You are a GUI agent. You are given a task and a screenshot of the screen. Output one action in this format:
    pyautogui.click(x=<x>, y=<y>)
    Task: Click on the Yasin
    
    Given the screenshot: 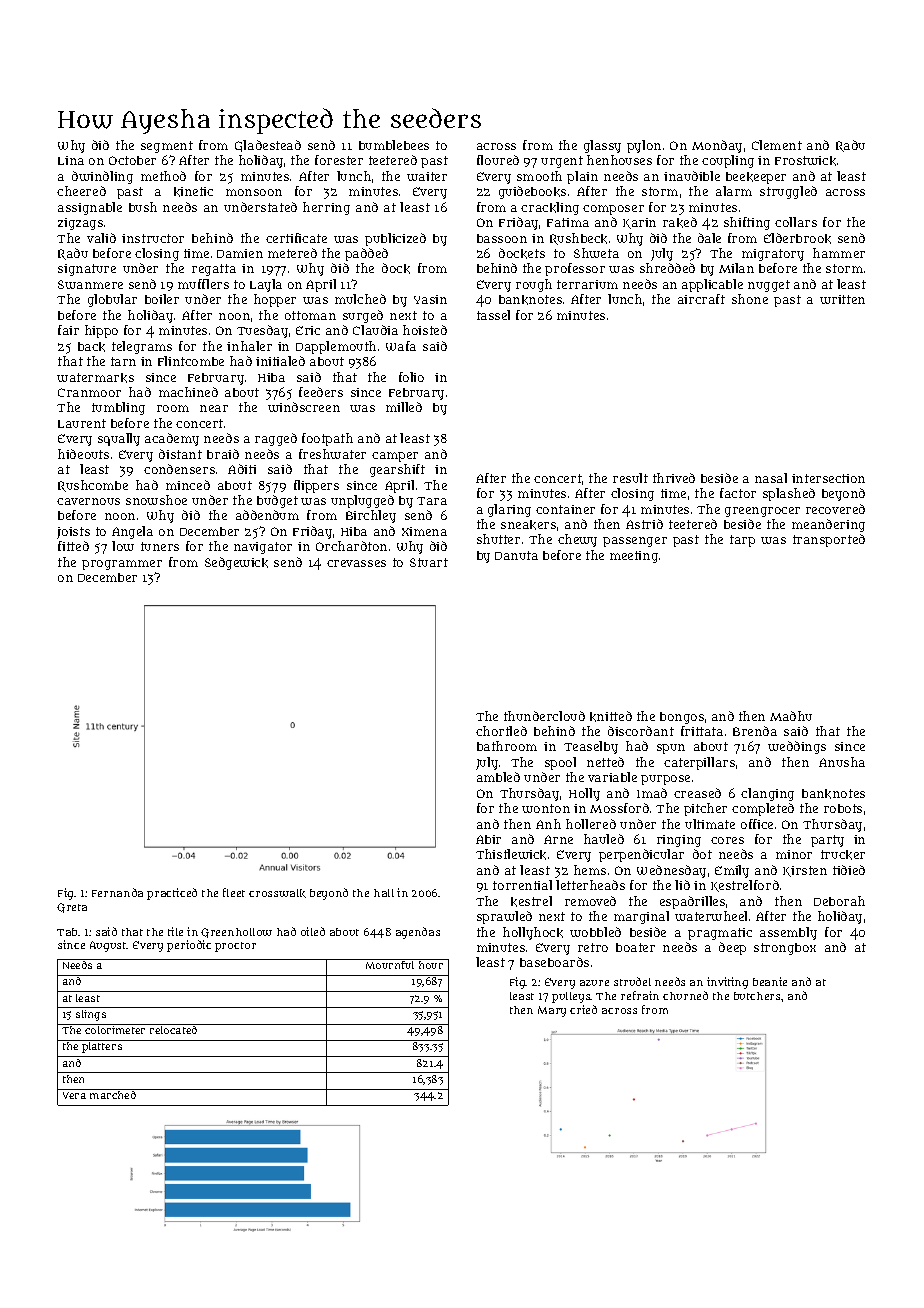 What is the action you would take?
    pyautogui.click(x=430, y=299)
